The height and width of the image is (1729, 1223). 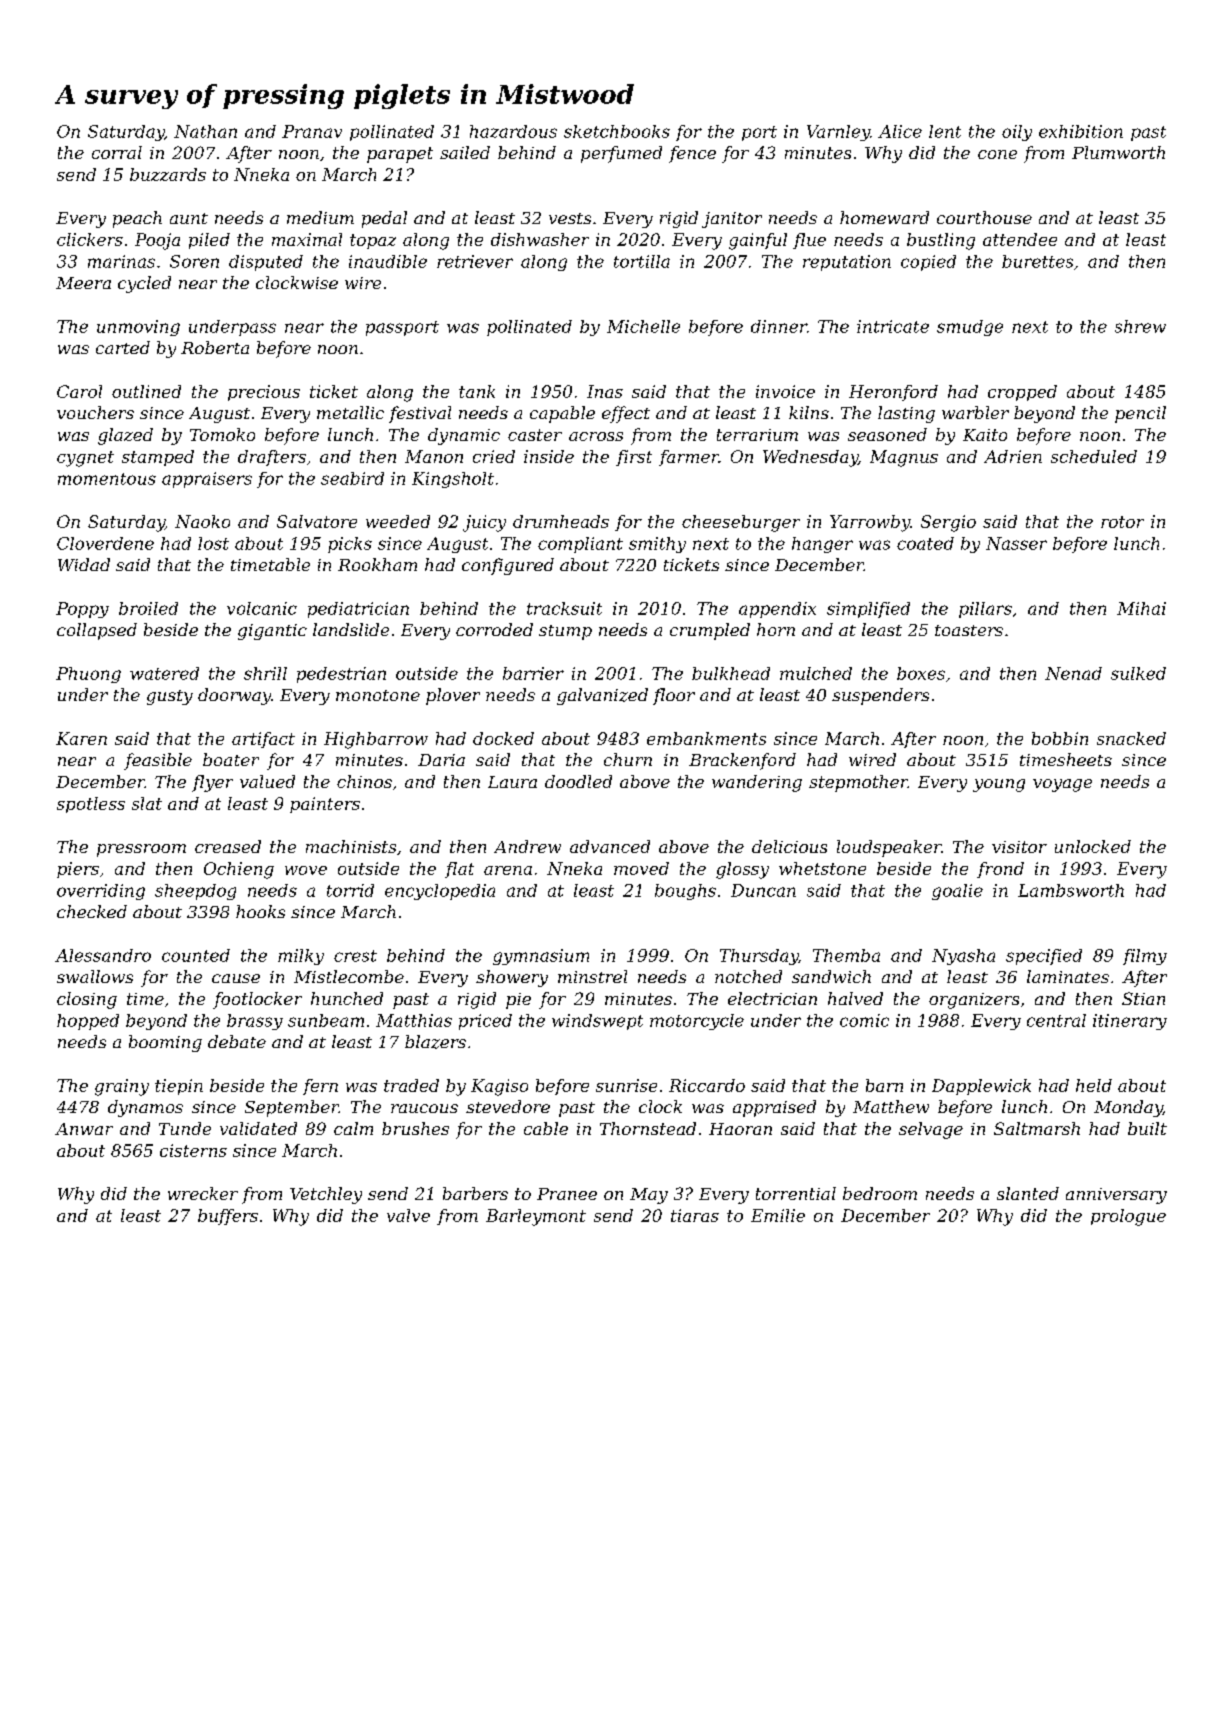 I want to click on Lambsworth, so click(x=1071, y=890).
